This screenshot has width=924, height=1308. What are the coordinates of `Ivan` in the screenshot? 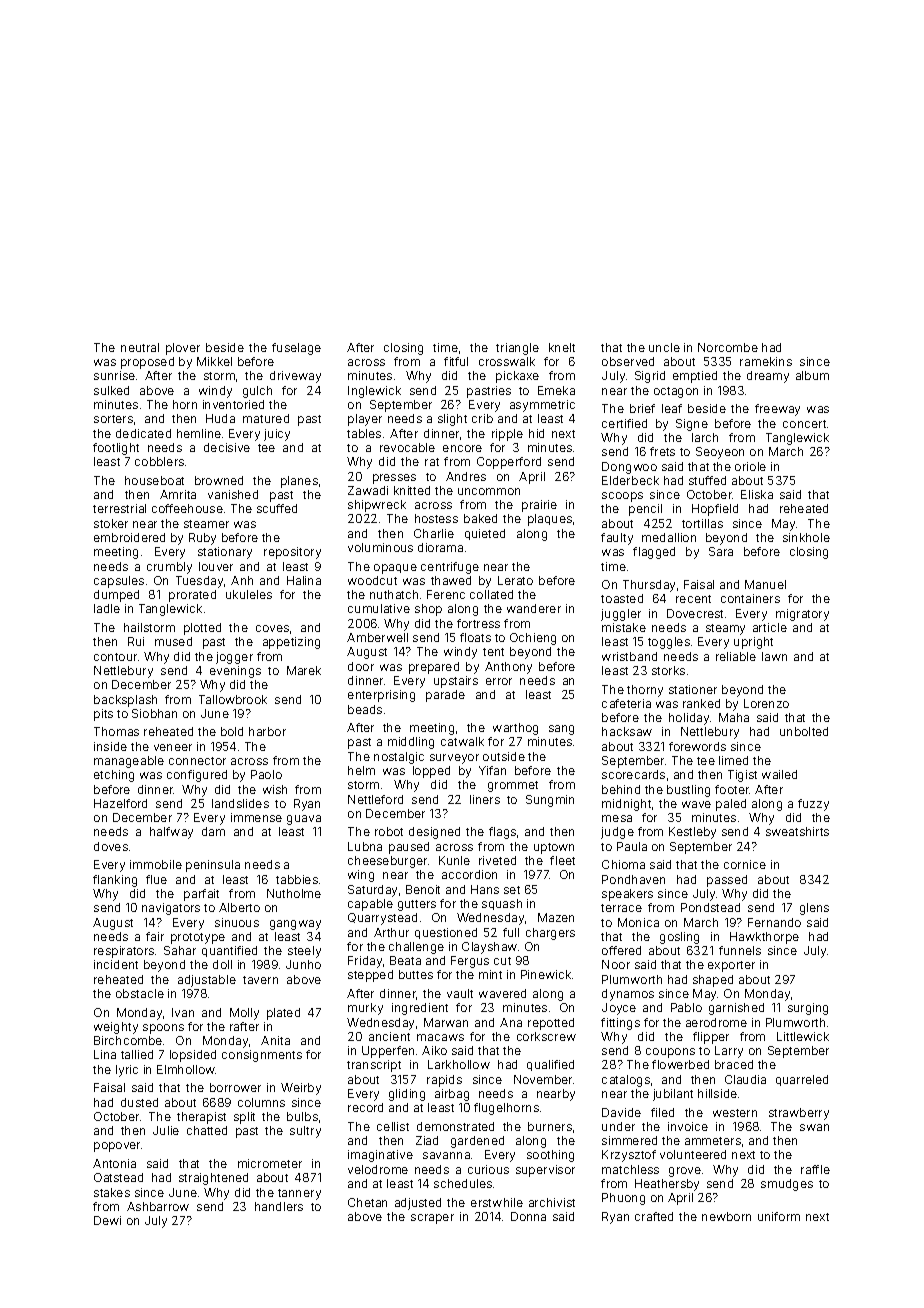 It's located at (183, 1012).
